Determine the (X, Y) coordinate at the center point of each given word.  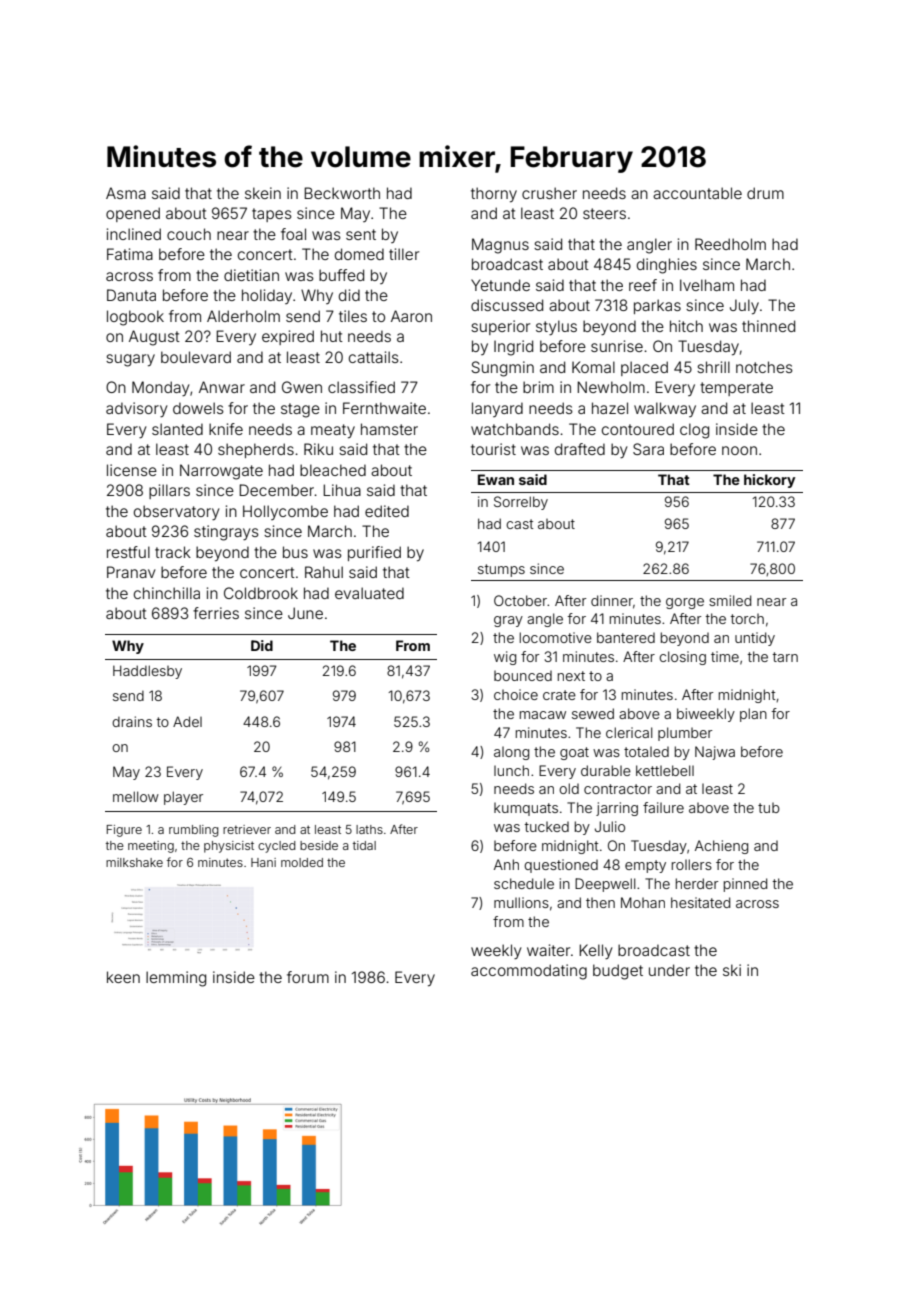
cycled (277, 847)
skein (263, 193)
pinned (745, 885)
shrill (713, 367)
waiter (548, 950)
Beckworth (342, 193)
